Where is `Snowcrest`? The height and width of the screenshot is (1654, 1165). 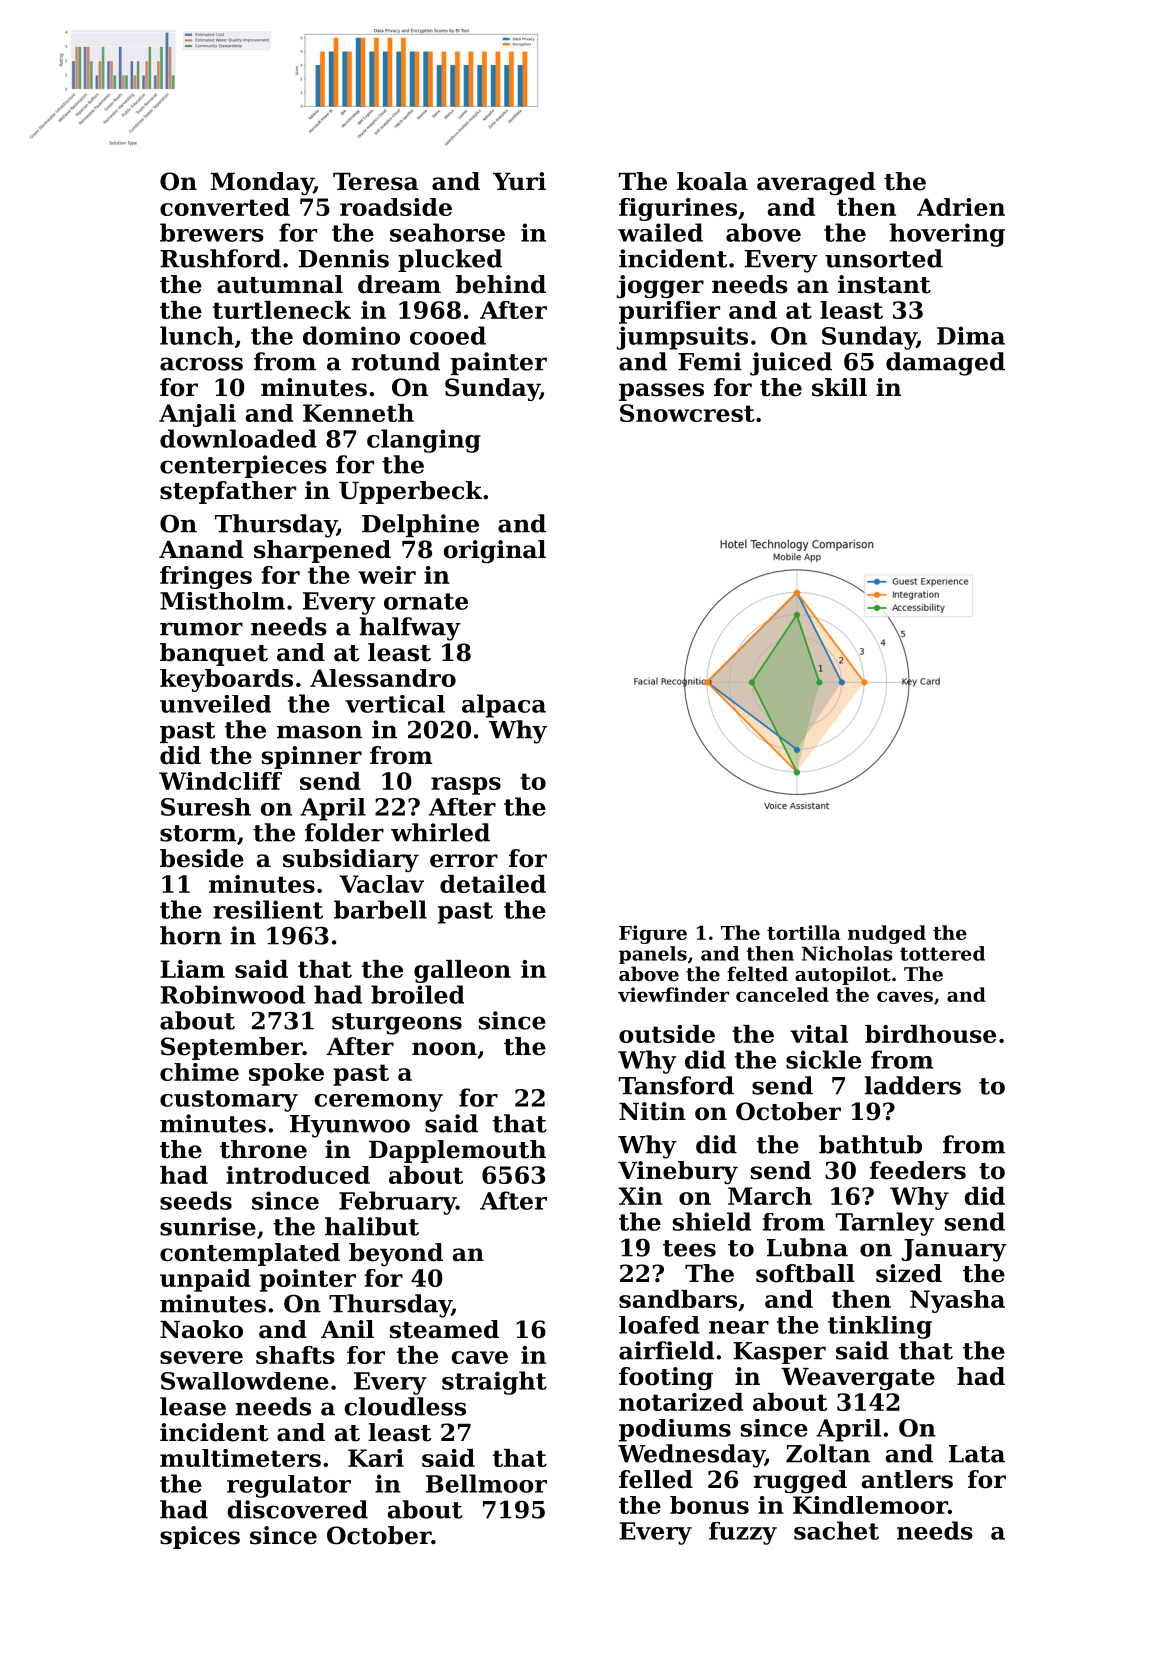 Snowcrest is located at coordinates (687, 413).
